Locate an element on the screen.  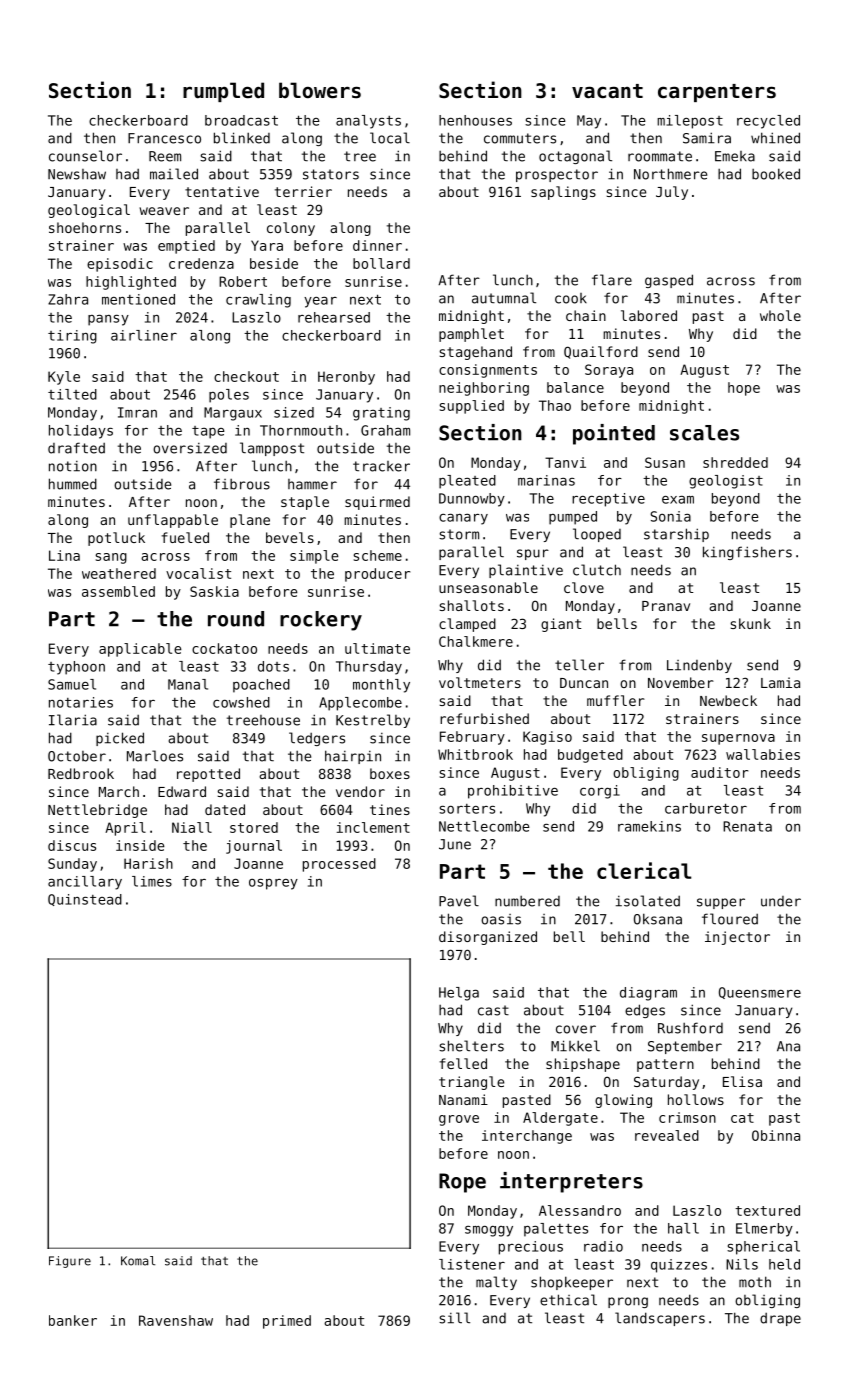
landscapers is located at coordinates (660, 1319).
